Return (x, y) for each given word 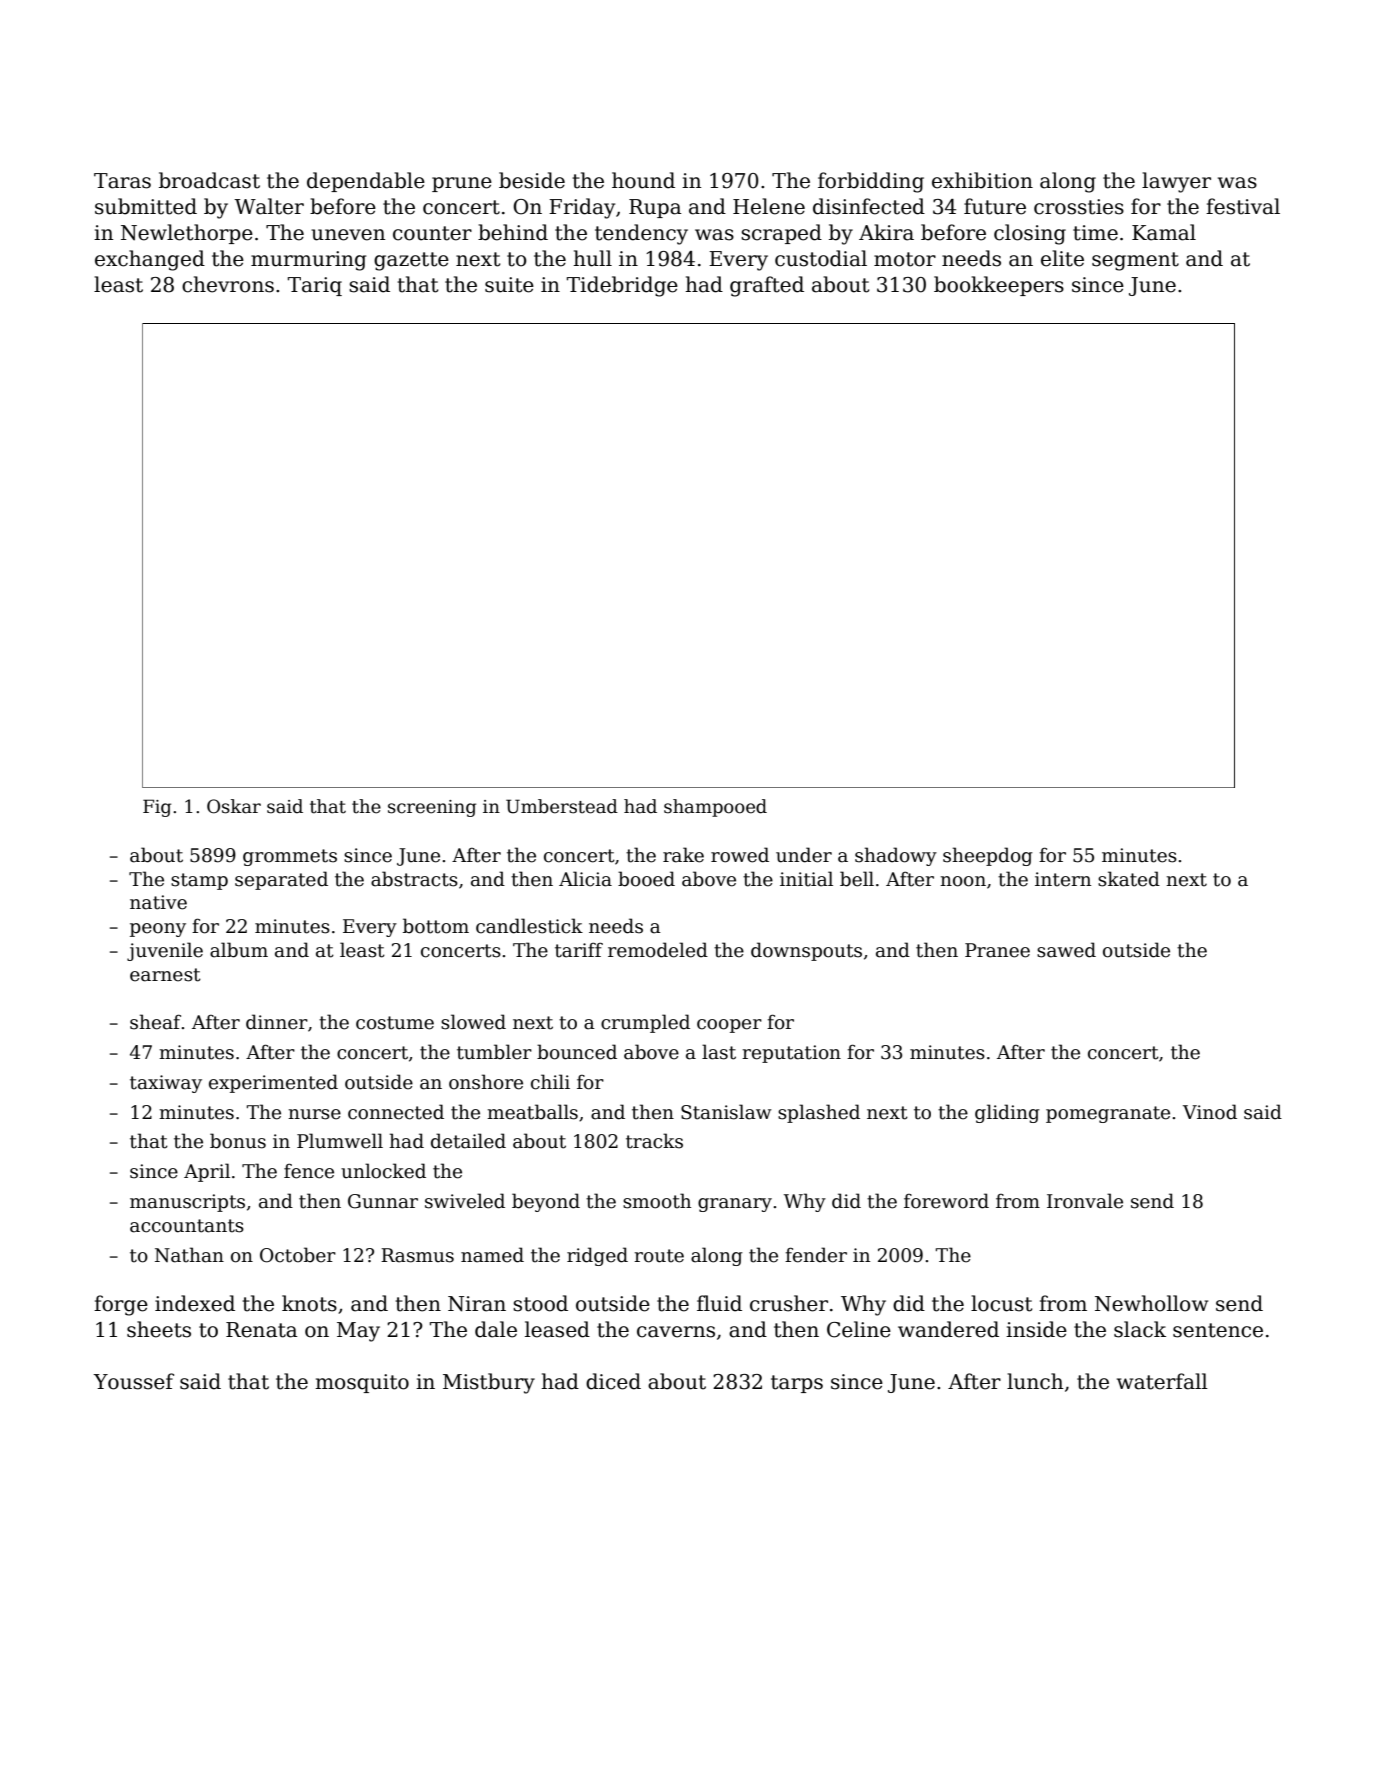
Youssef (133, 1381)
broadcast (209, 180)
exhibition (982, 180)
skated (1129, 879)
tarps (797, 1384)
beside (532, 180)
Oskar (234, 806)
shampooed (715, 808)
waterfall (1162, 1381)
